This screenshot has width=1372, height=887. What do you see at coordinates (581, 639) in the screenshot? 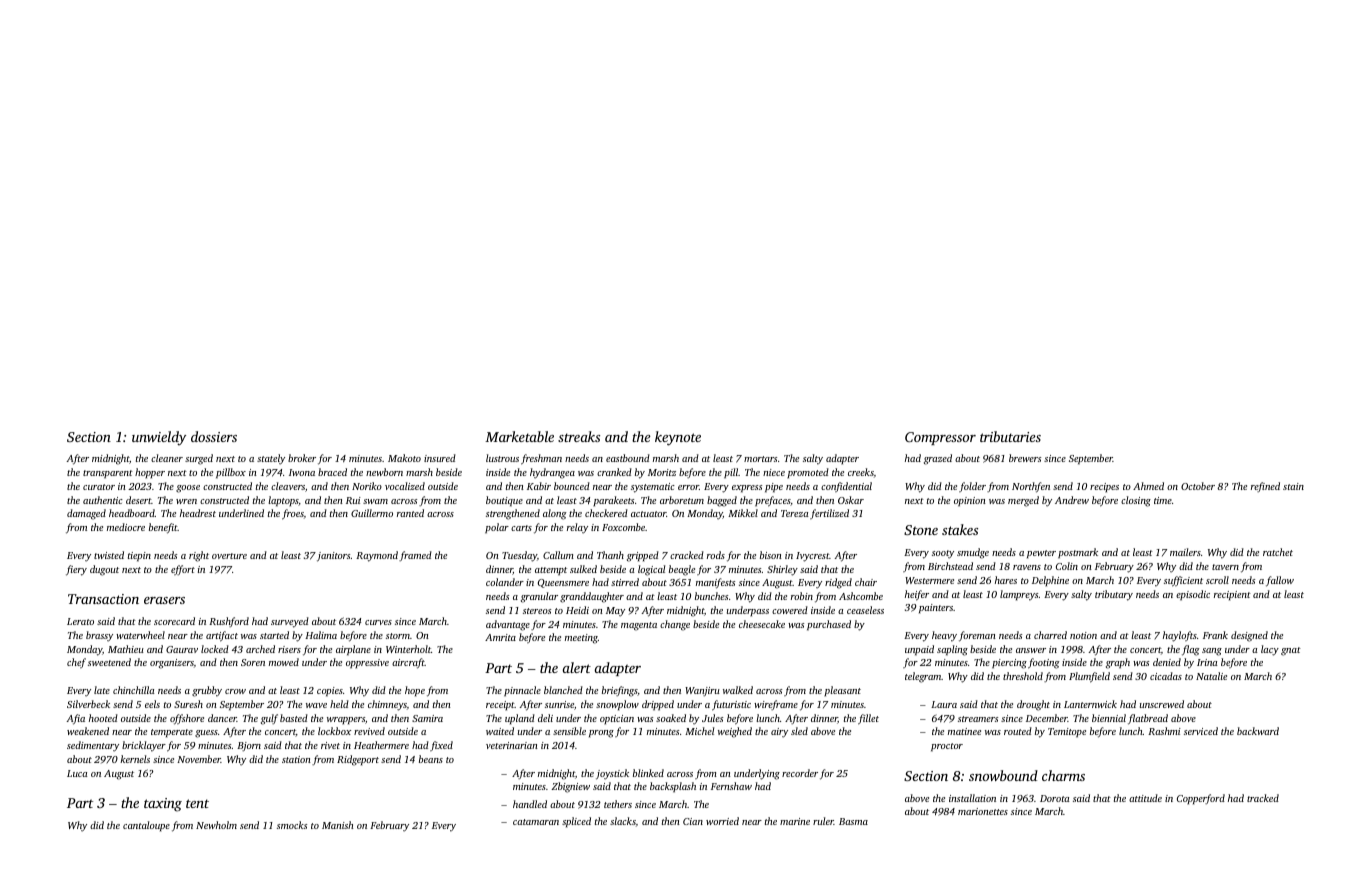
I see `meeting` at bounding box center [581, 639].
